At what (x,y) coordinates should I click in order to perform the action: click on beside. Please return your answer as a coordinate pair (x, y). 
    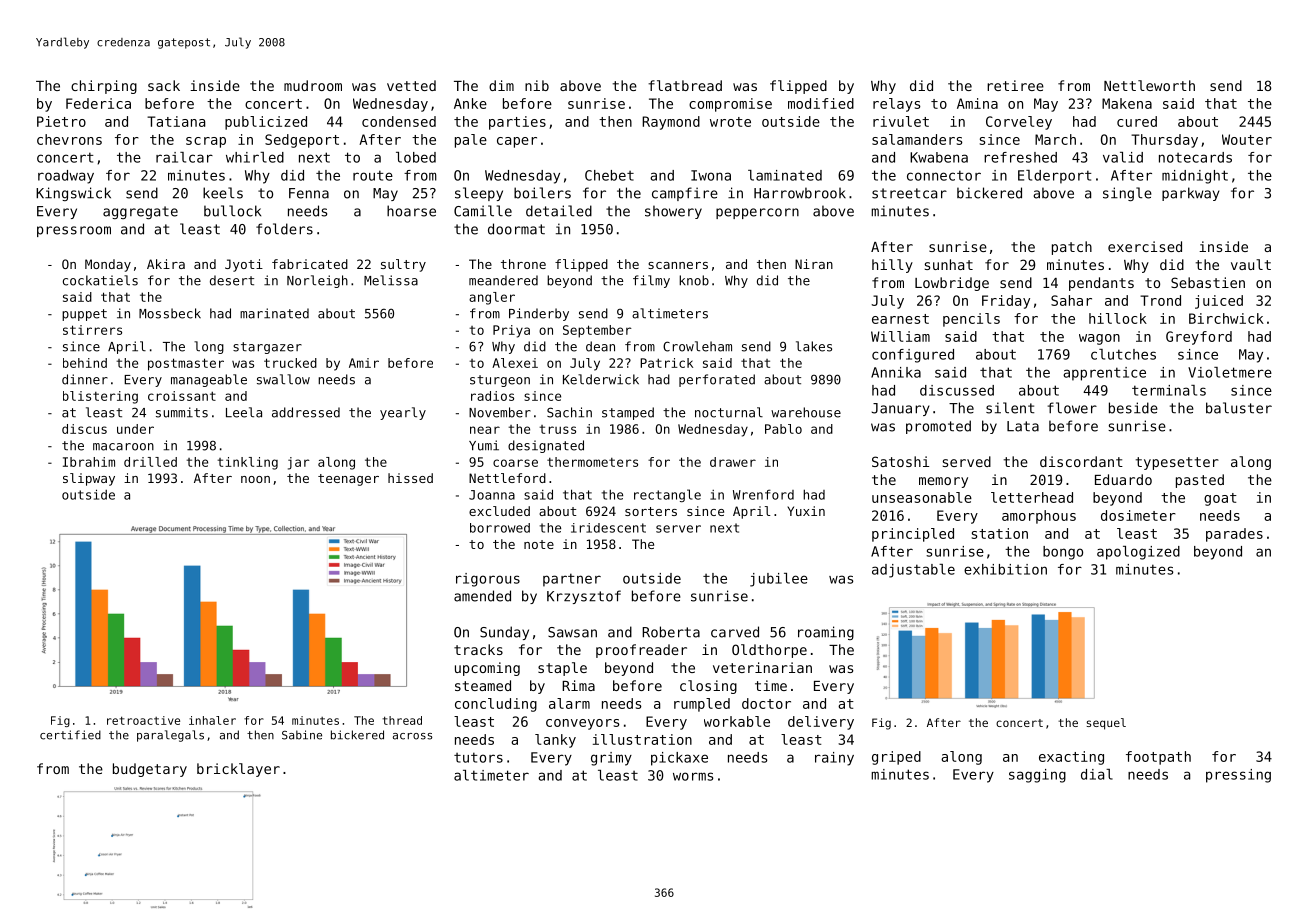
    Looking at the image, I should click on (1133, 408).
